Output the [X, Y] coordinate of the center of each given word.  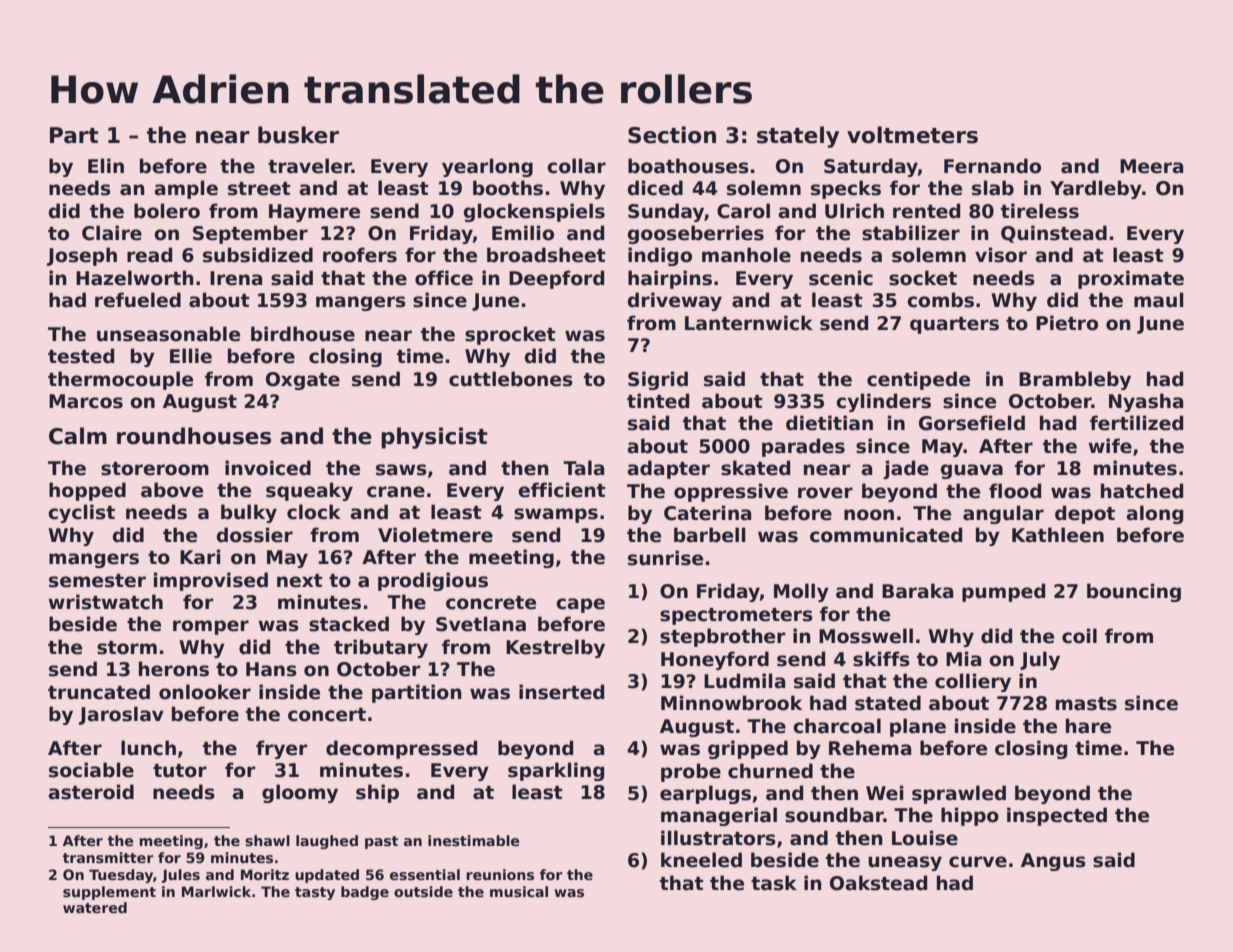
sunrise [665, 558]
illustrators [718, 838]
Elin [106, 165]
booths [508, 188]
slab [993, 188]
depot [1085, 514]
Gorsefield [972, 423]
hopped [87, 491]
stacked [349, 624]
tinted [658, 401]
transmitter [108, 857]
